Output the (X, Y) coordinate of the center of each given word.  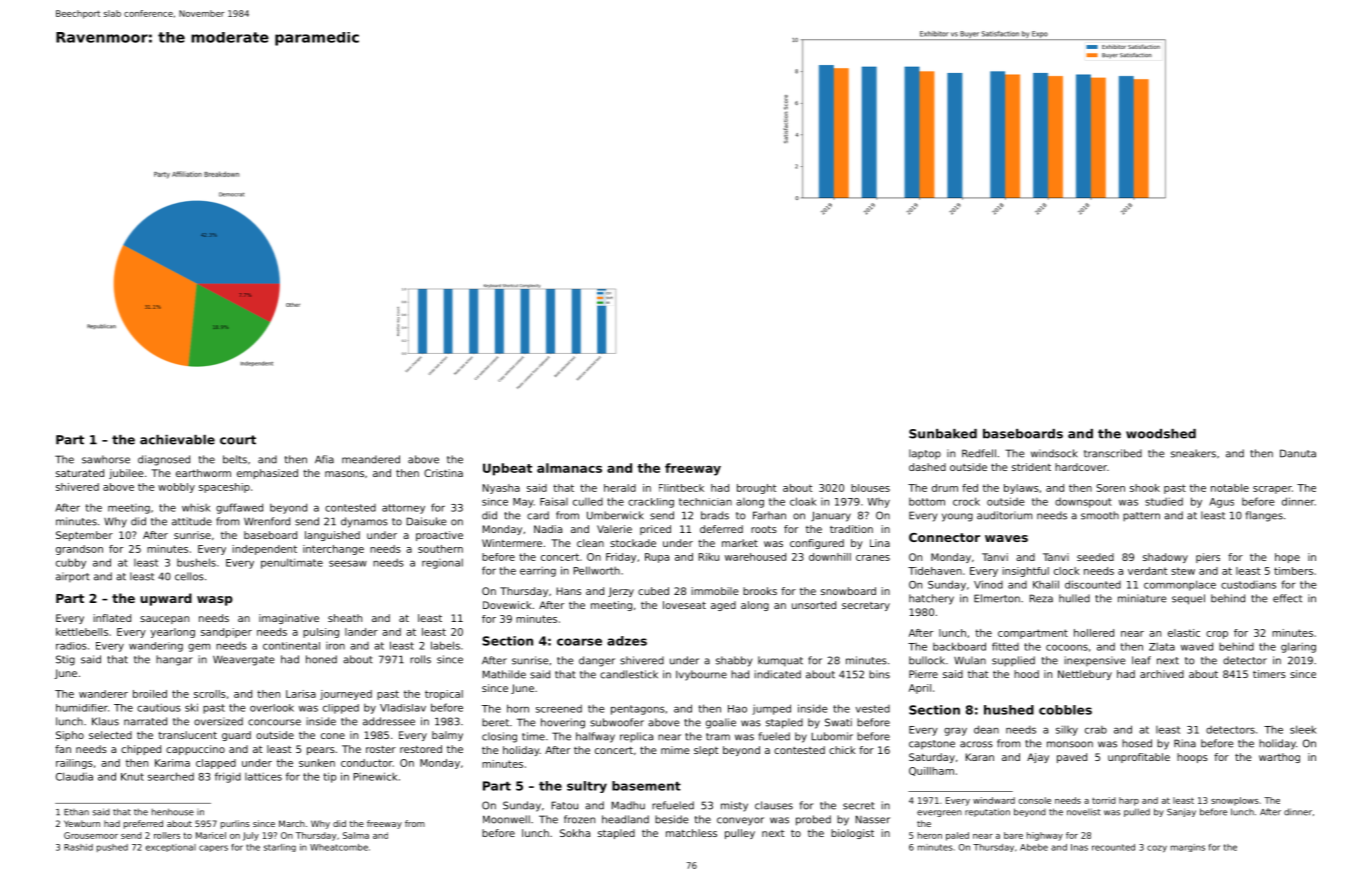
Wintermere (512, 543)
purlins (235, 824)
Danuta (1298, 453)
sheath (345, 618)
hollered (1094, 633)
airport (73, 577)
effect (1287, 598)
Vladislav (403, 708)
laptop (925, 454)
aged (723, 606)
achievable (177, 440)
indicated (777, 674)
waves (1006, 538)
